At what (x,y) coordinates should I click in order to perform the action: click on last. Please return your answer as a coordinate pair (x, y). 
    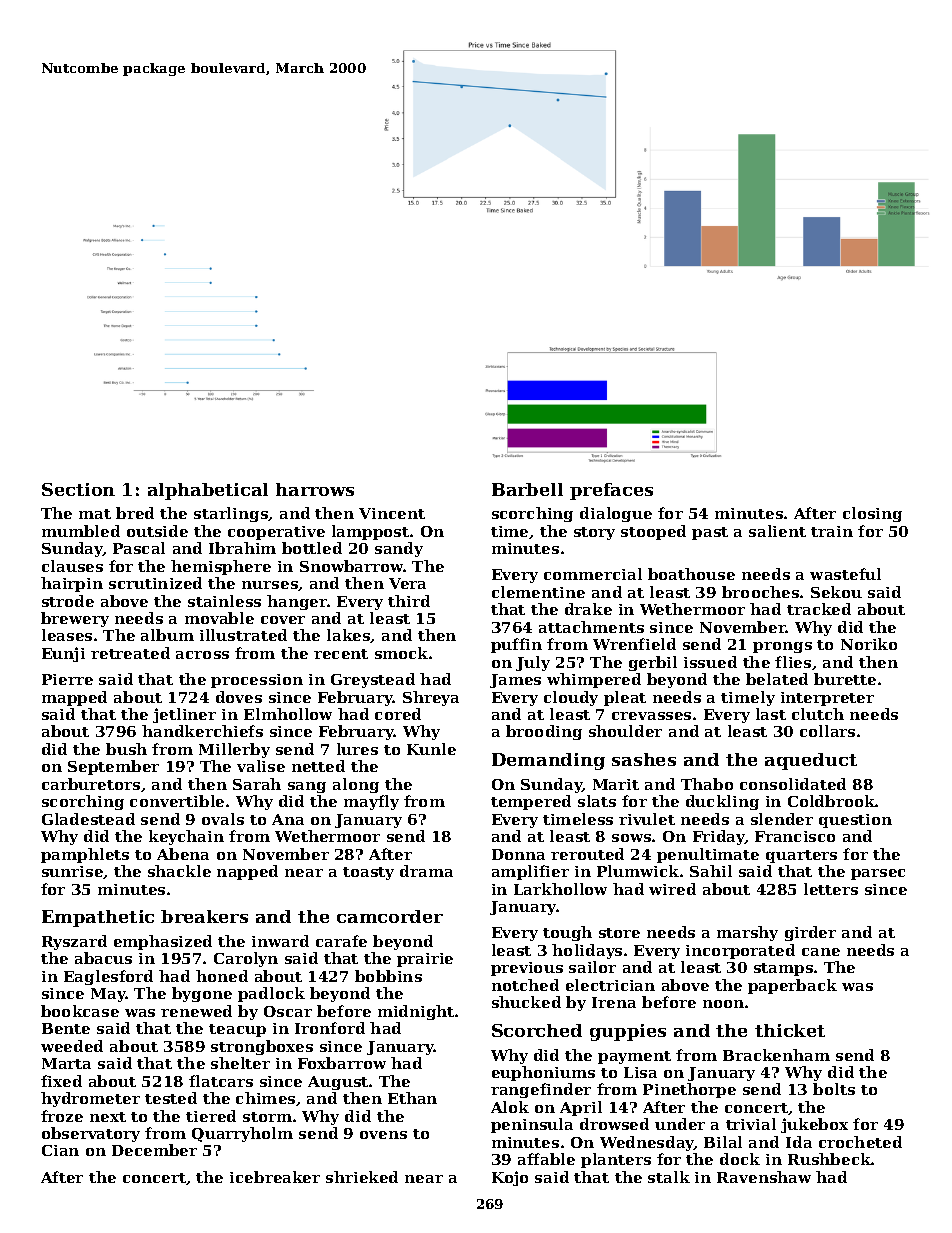
    Looking at the image, I should click on (771, 714).
